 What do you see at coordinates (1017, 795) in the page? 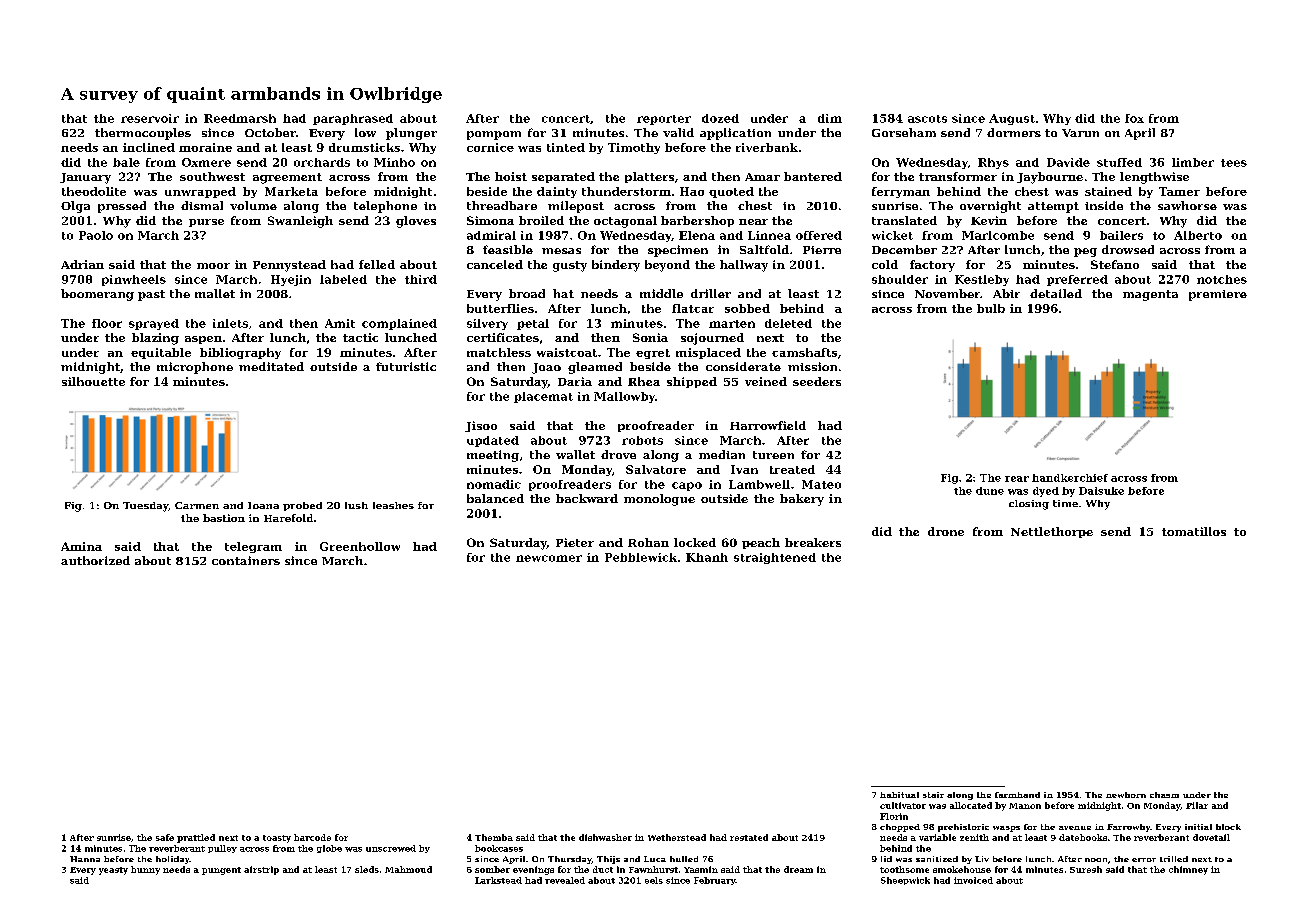
I see `farmhand` at bounding box center [1017, 795].
